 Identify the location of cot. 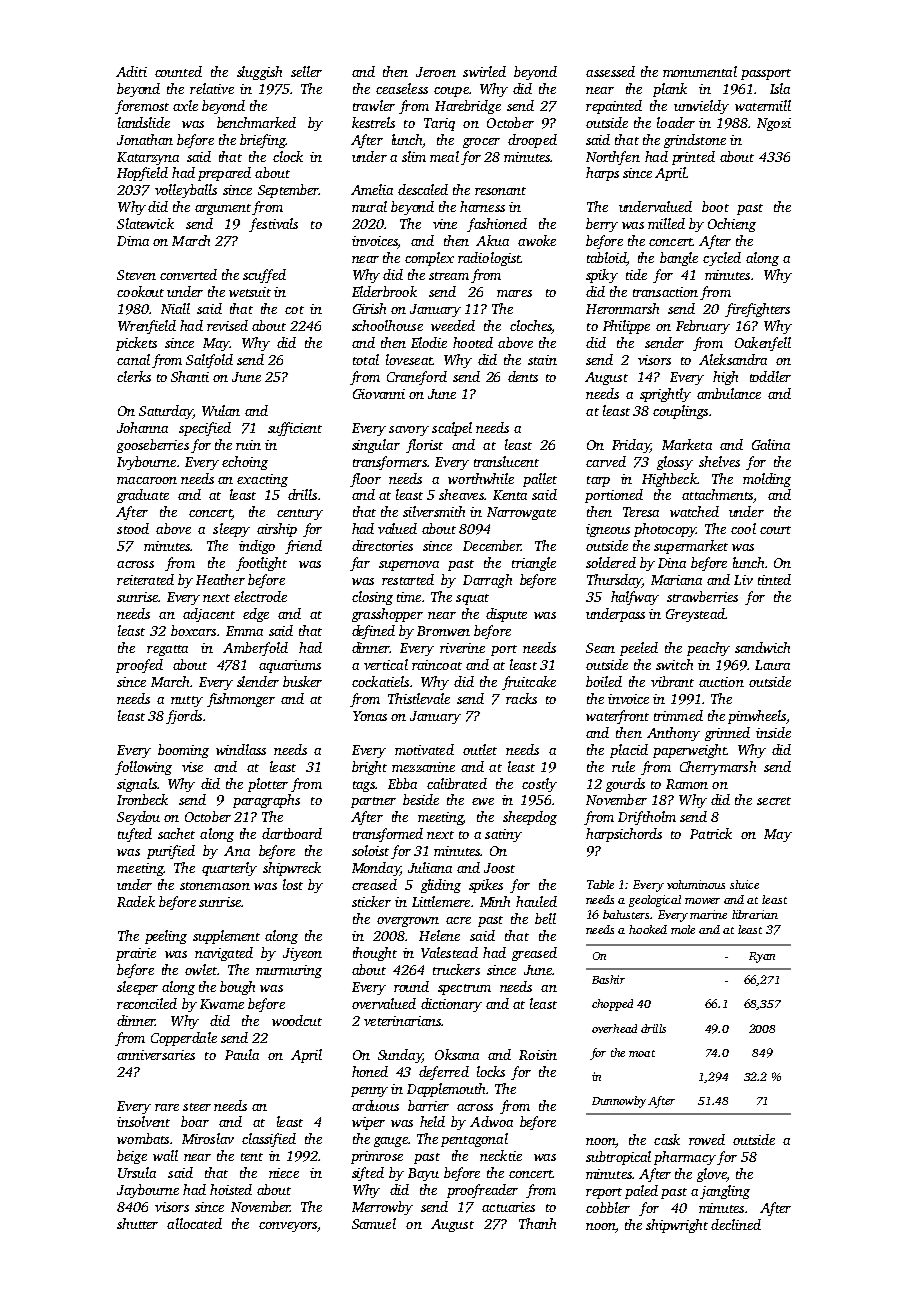
(294, 310).
